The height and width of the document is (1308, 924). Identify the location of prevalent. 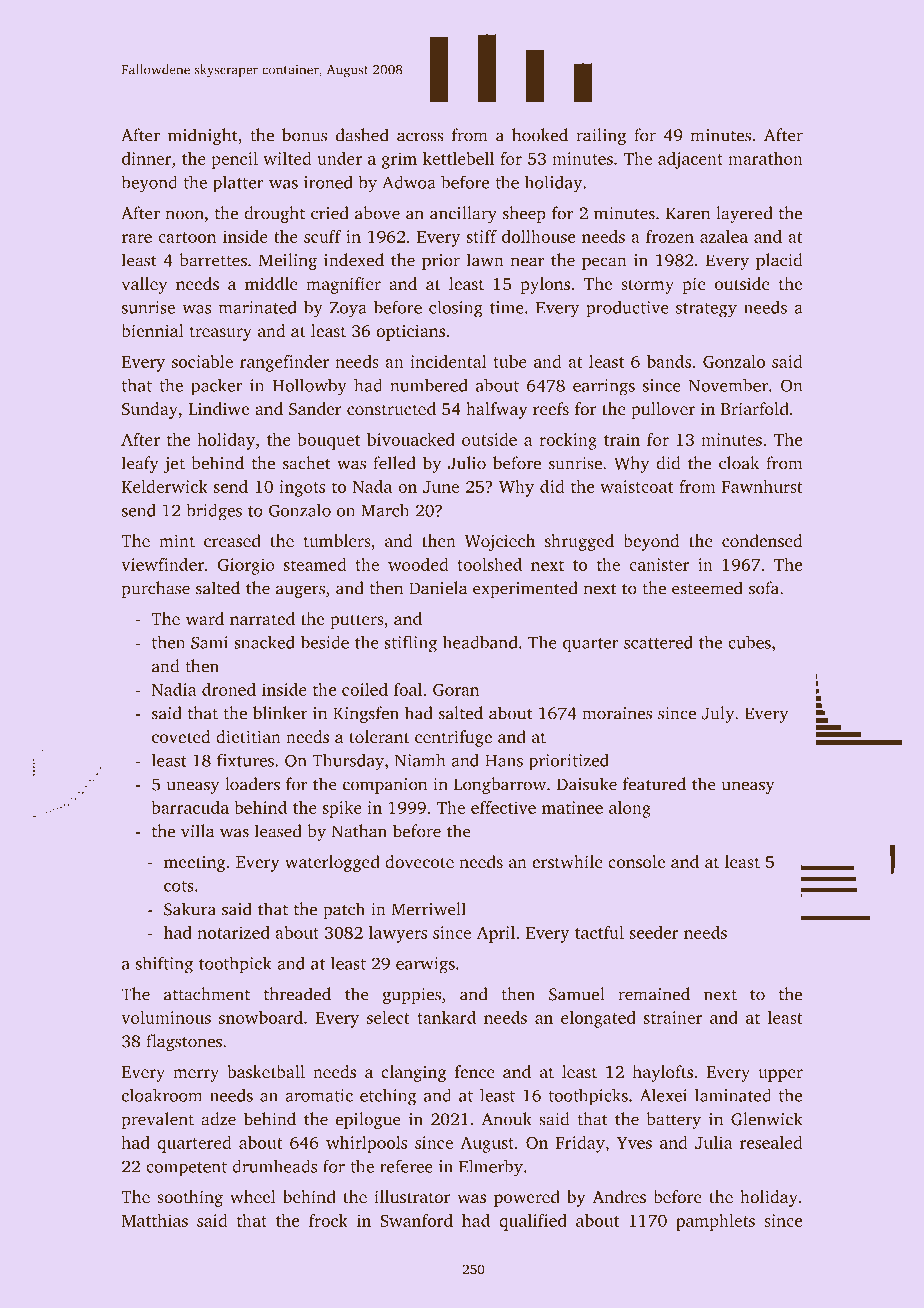
(158, 1120).
